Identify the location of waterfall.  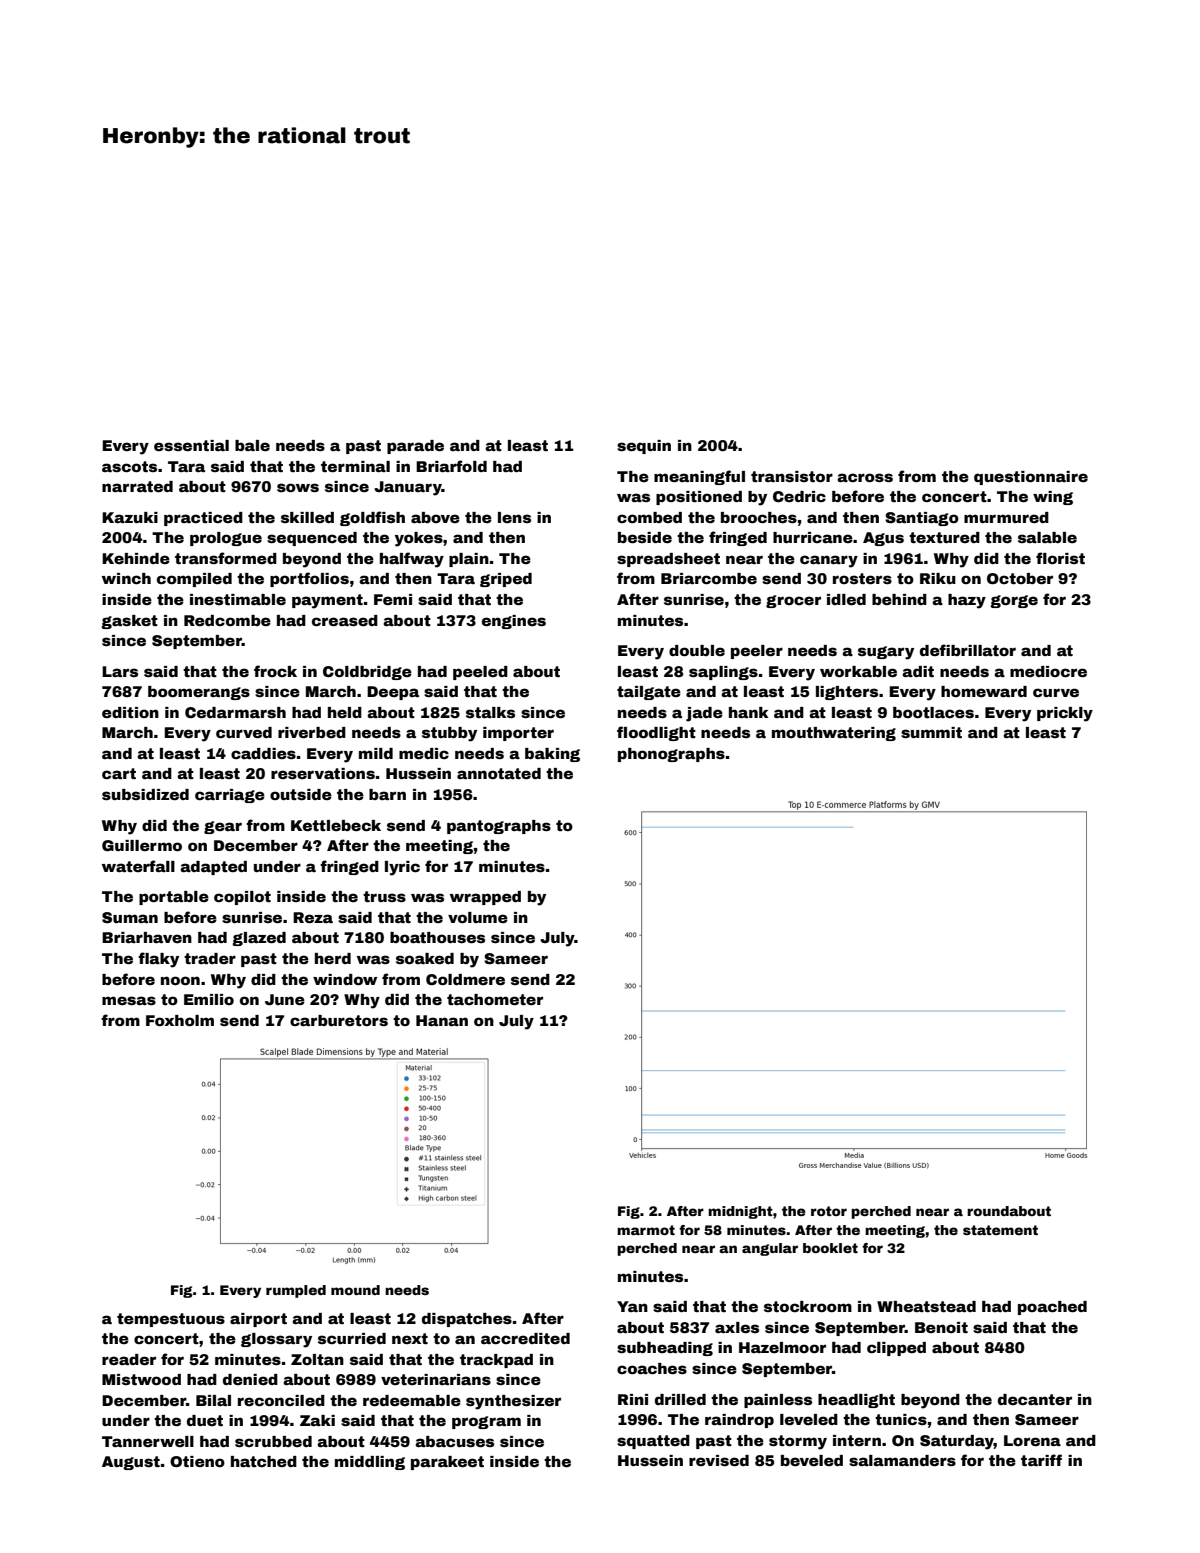
(138, 866).
